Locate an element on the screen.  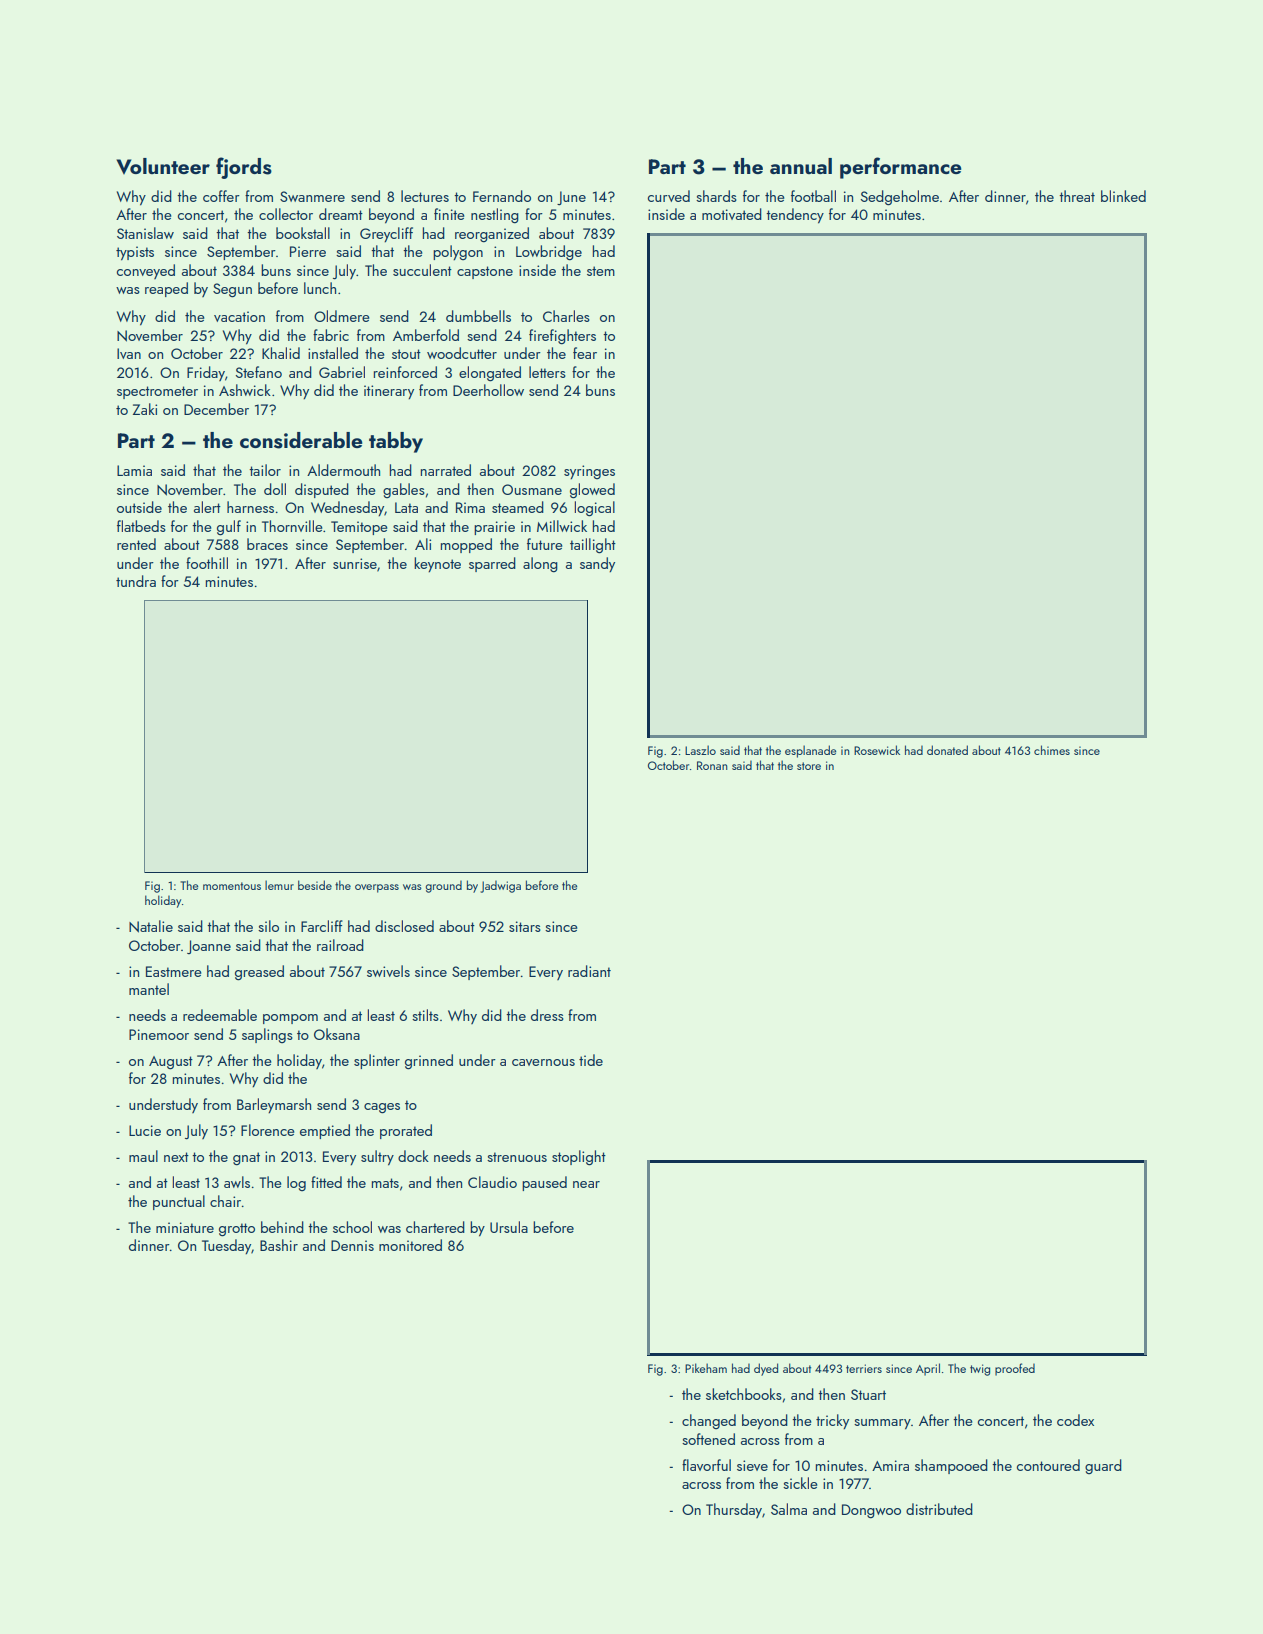
sandy is located at coordinates (597, 564).
